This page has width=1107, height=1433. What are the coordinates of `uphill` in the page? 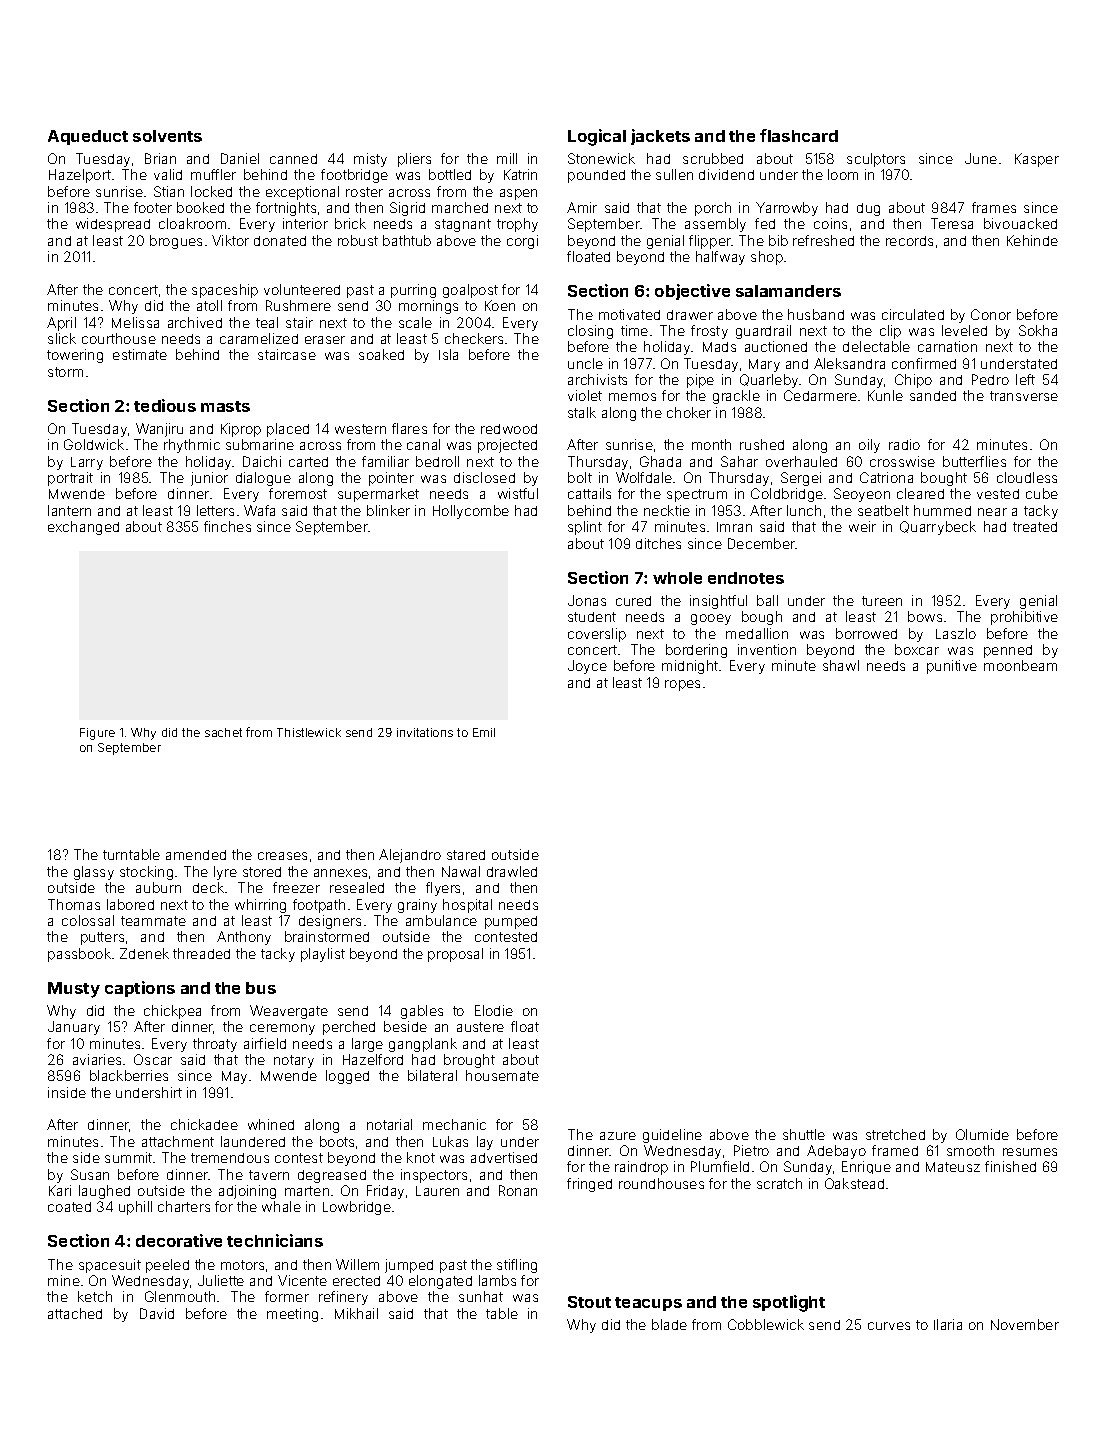 It's located at (135, 1208).
